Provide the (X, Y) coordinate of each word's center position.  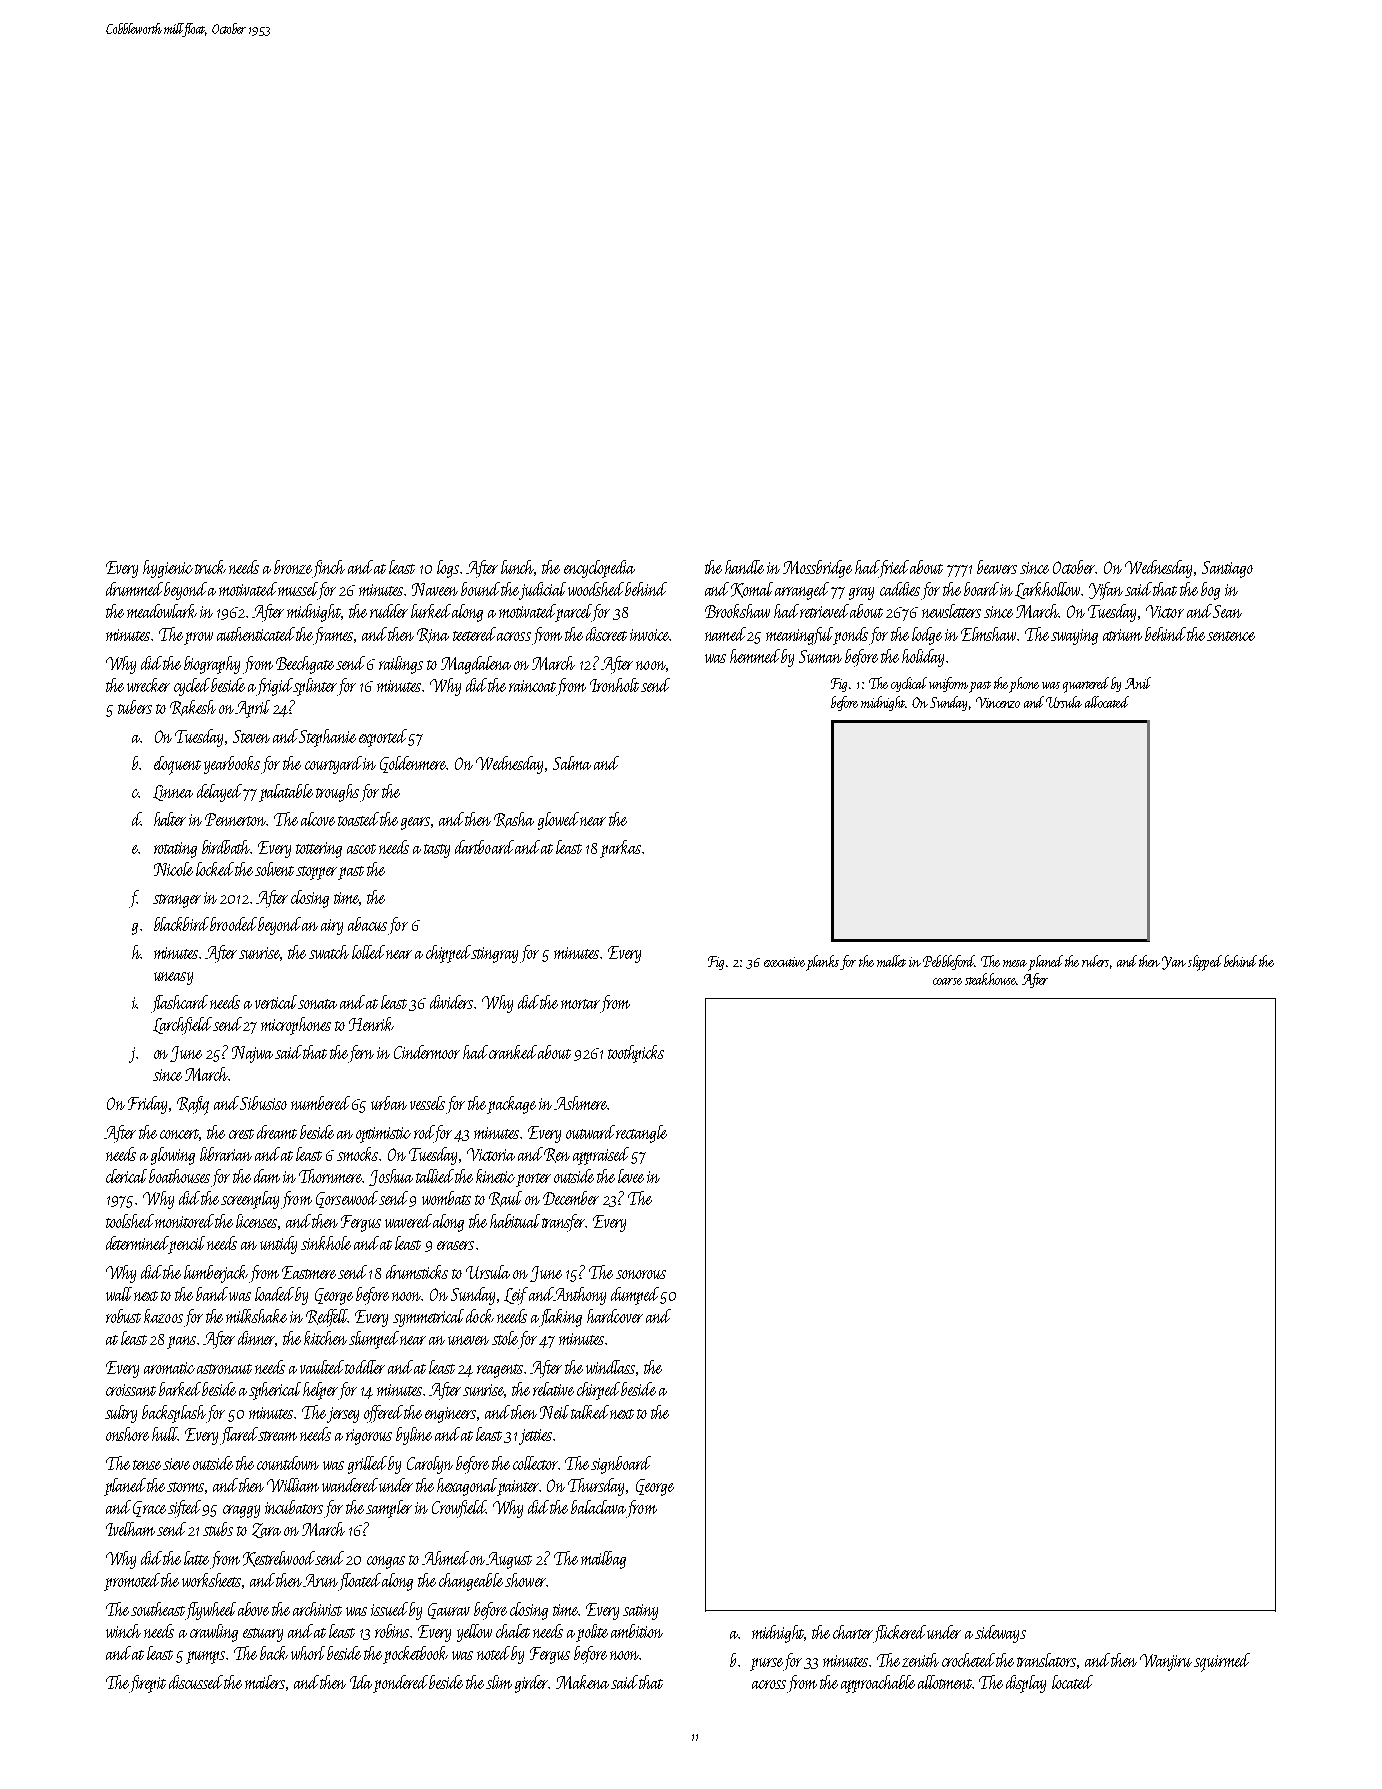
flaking (560, 1318)
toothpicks (636, 1054)
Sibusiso (263, 1103)
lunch (518, 568)
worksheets (212, 1581)
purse (766, 1664)
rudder (389, 611)
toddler (365, 1367)
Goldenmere (413, 764)
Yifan (1106, 591)
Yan (1174, 963)
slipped (1205, 963)
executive (784, 962)
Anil (1138, 683)
